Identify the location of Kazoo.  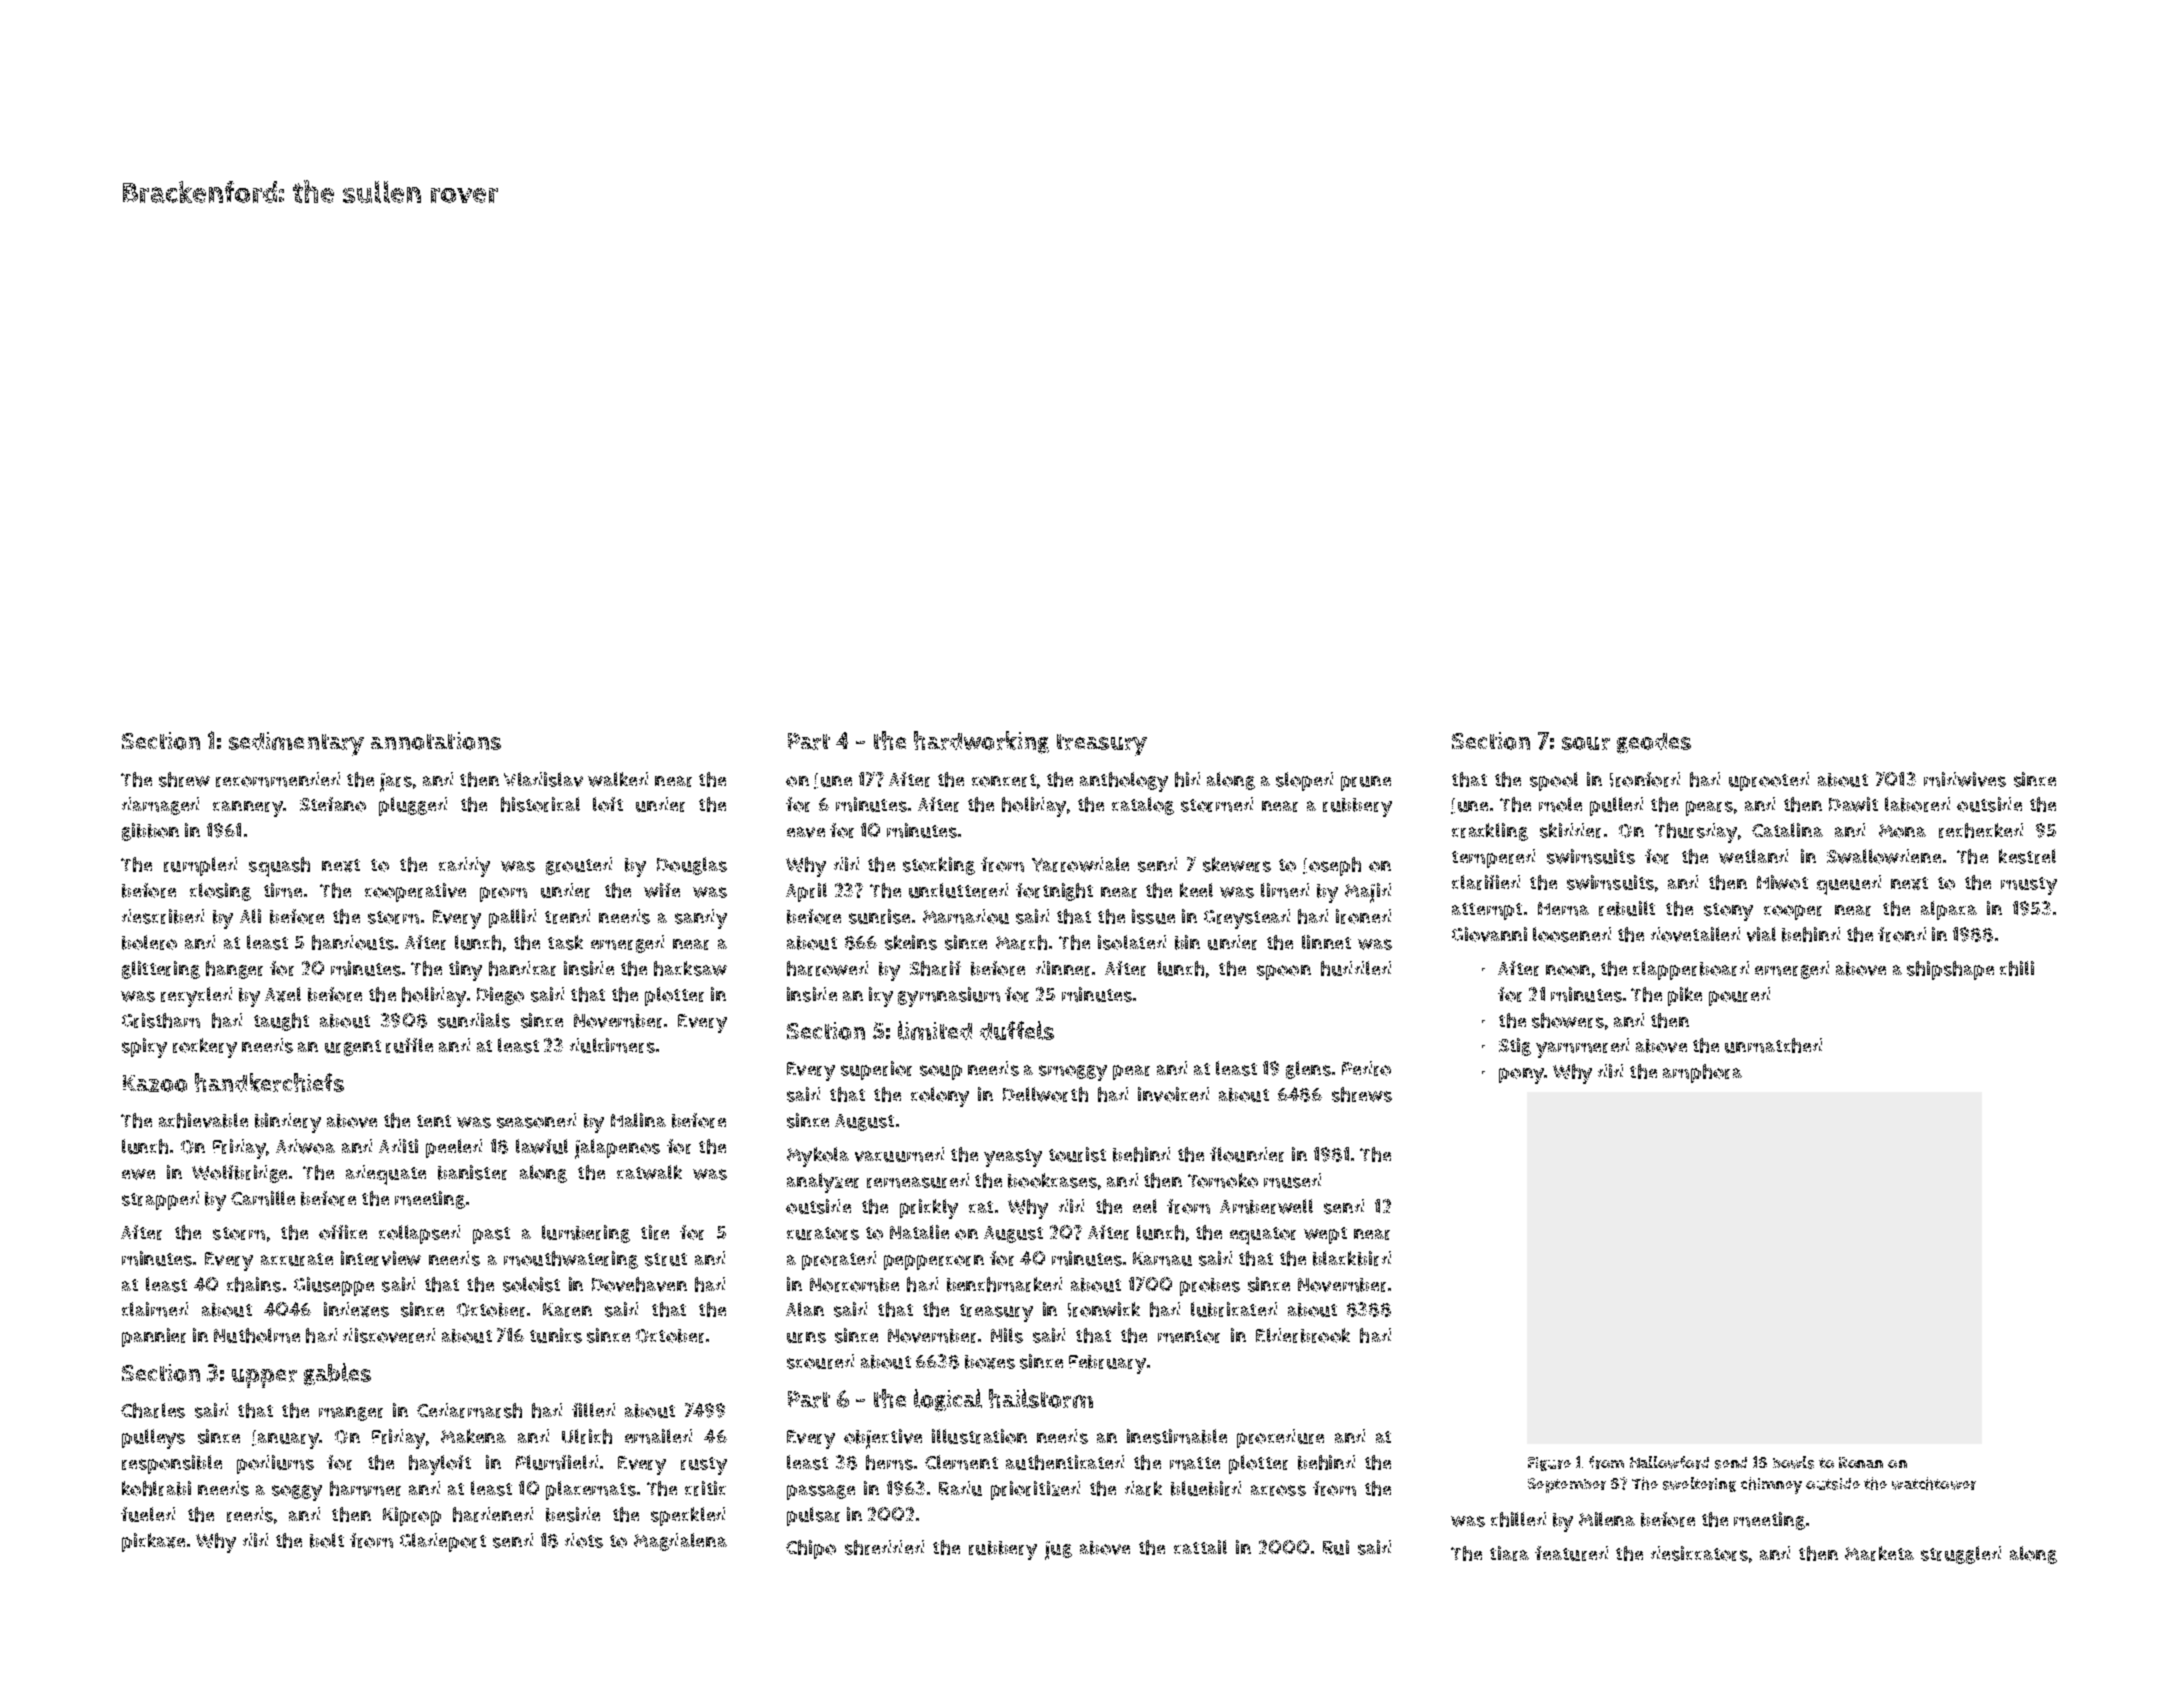
(155, 1083).
